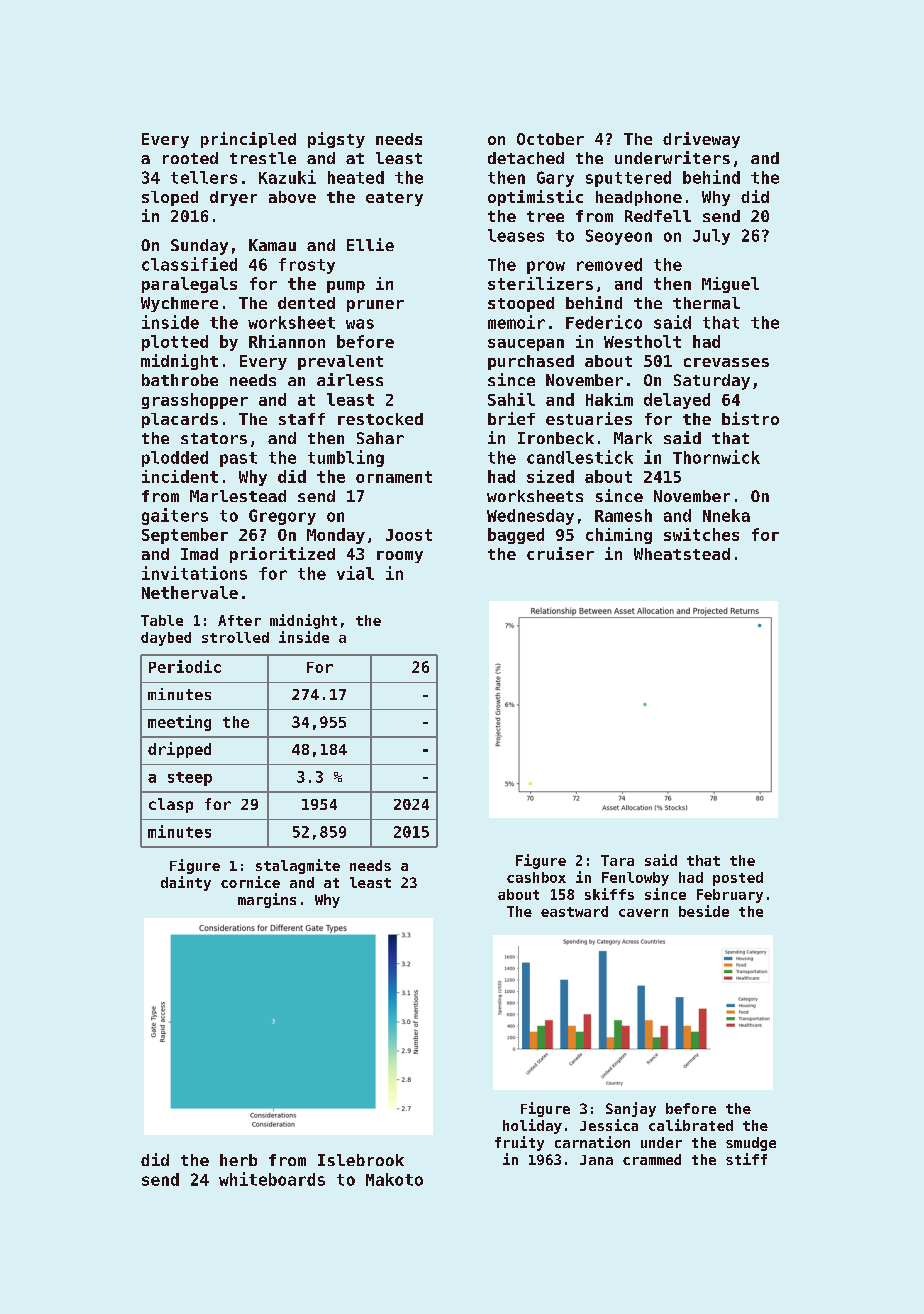 The image size is (924, 1314). What do you see at coordinates (617, 860) in the document?
I see `Tara` at bounding box center [617, 860].
